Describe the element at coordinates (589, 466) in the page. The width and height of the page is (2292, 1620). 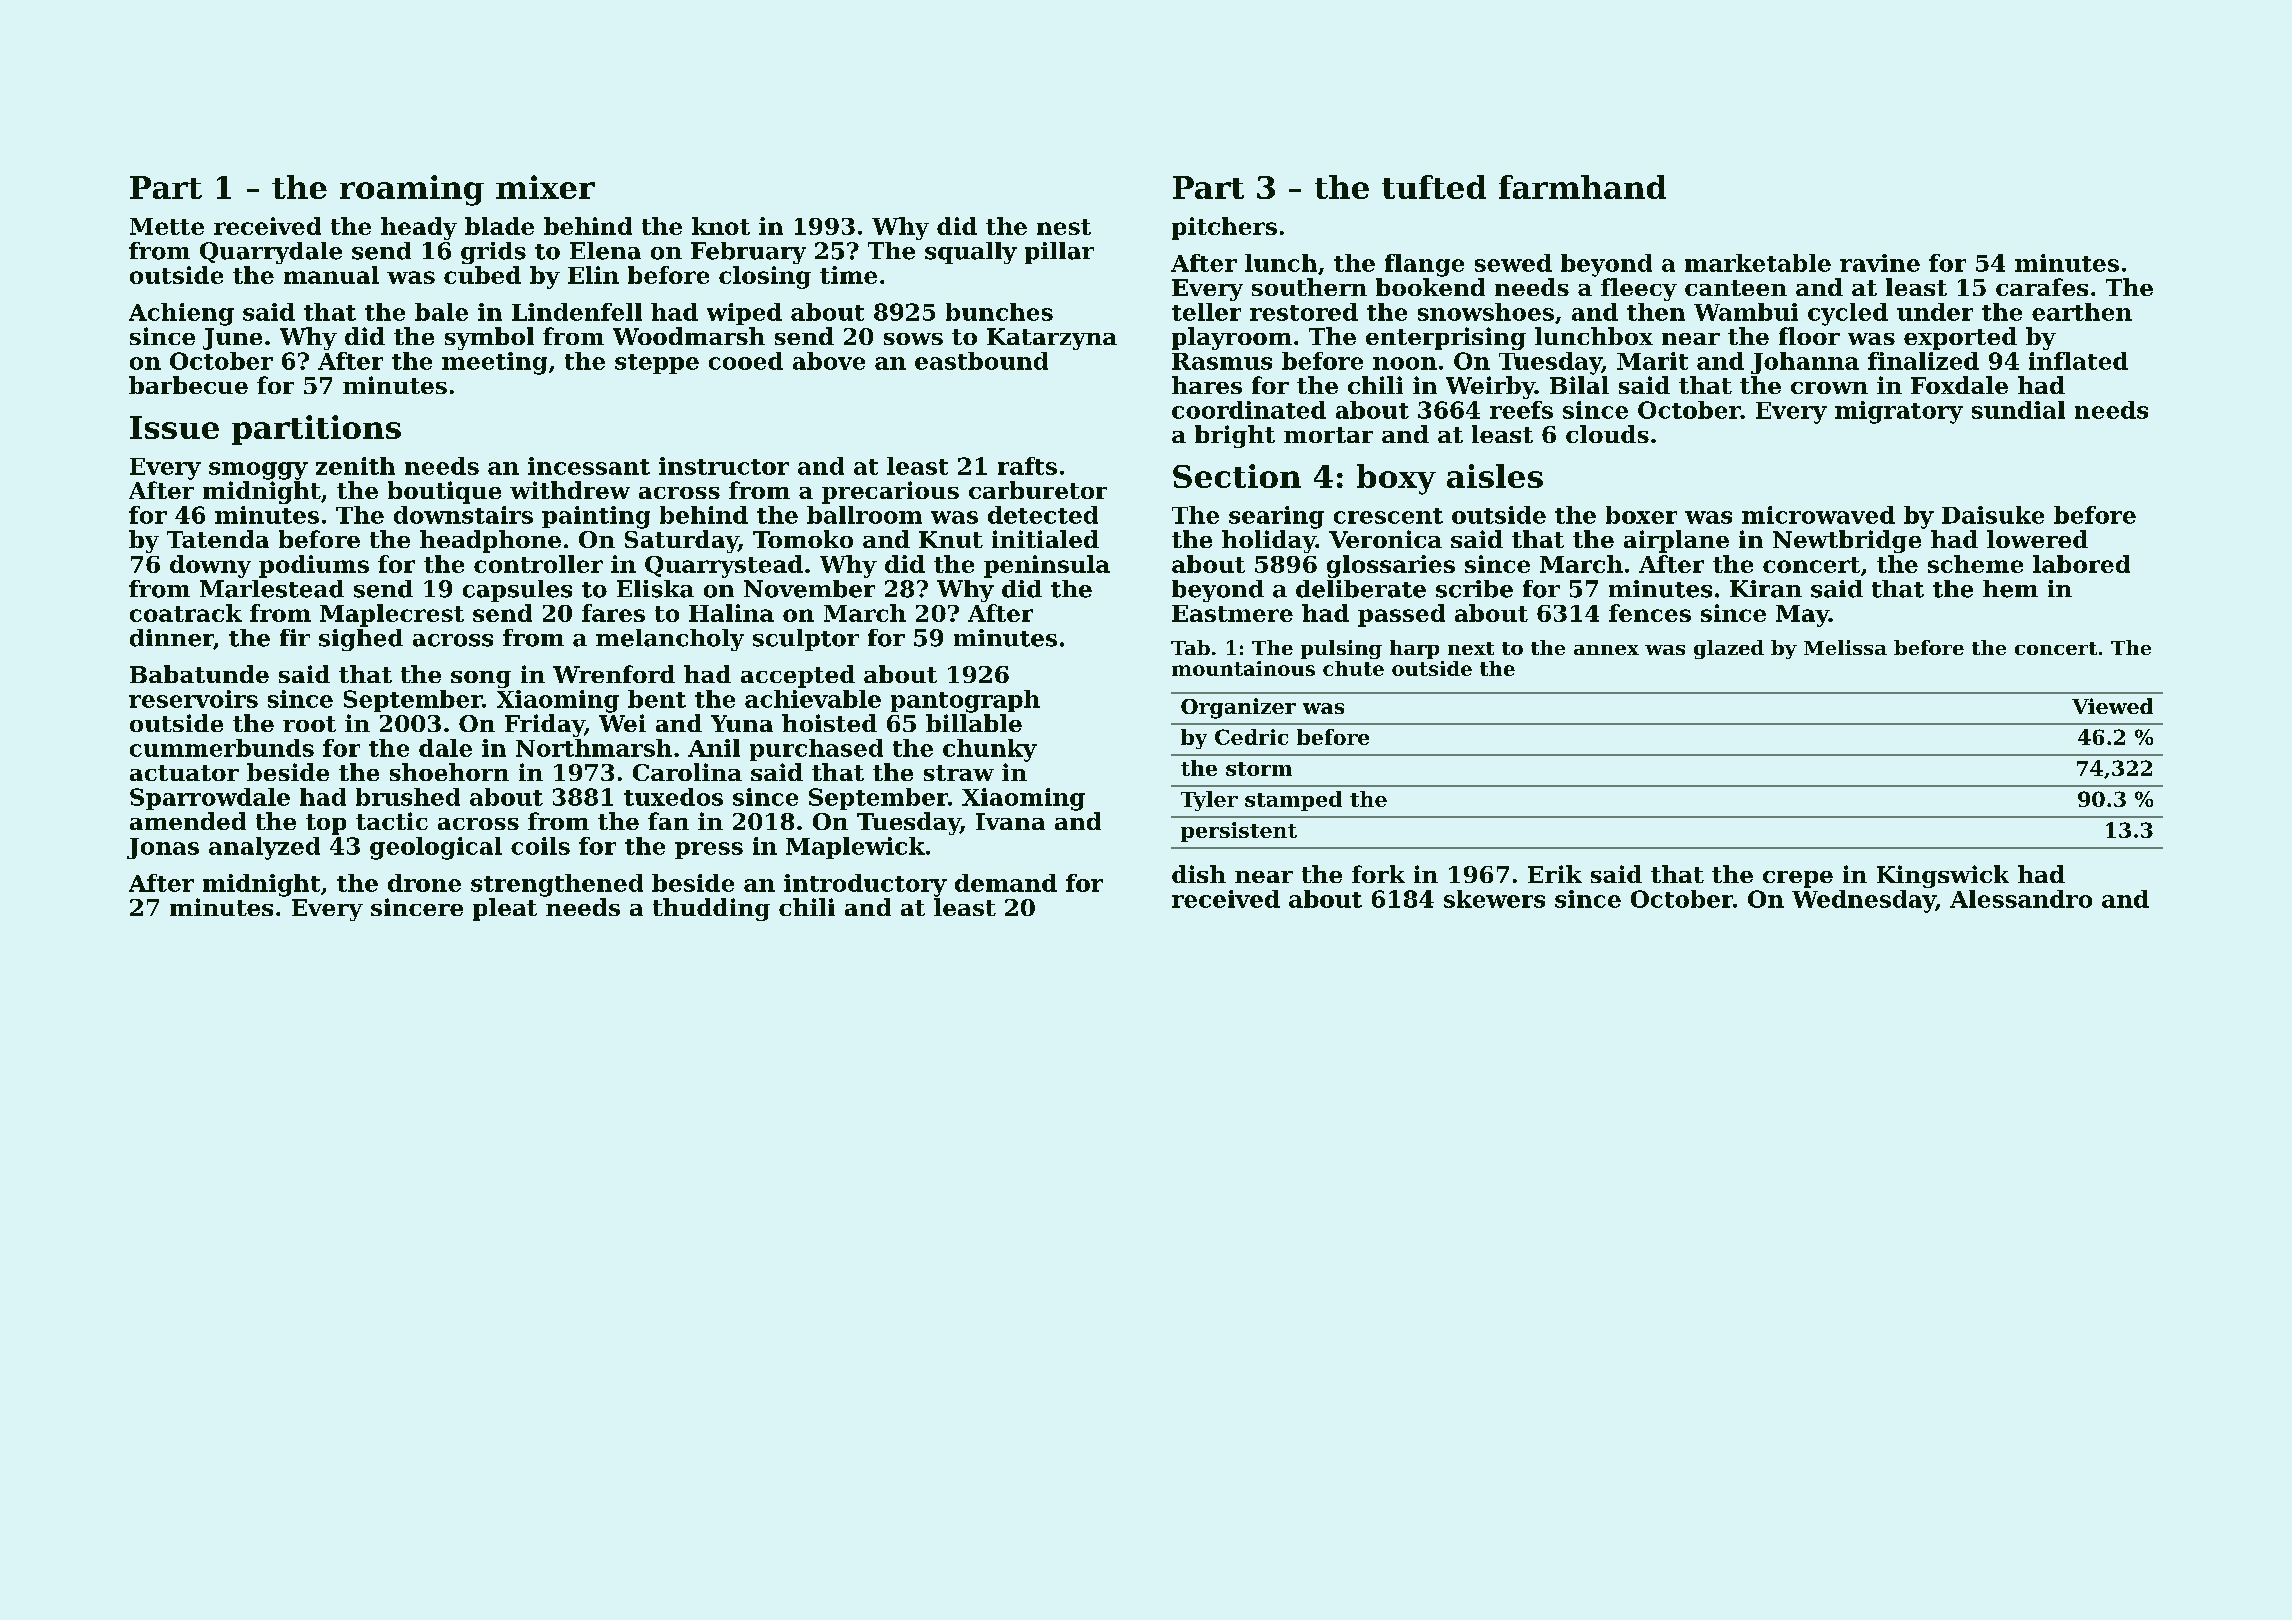
I see `incessant` at that location.
